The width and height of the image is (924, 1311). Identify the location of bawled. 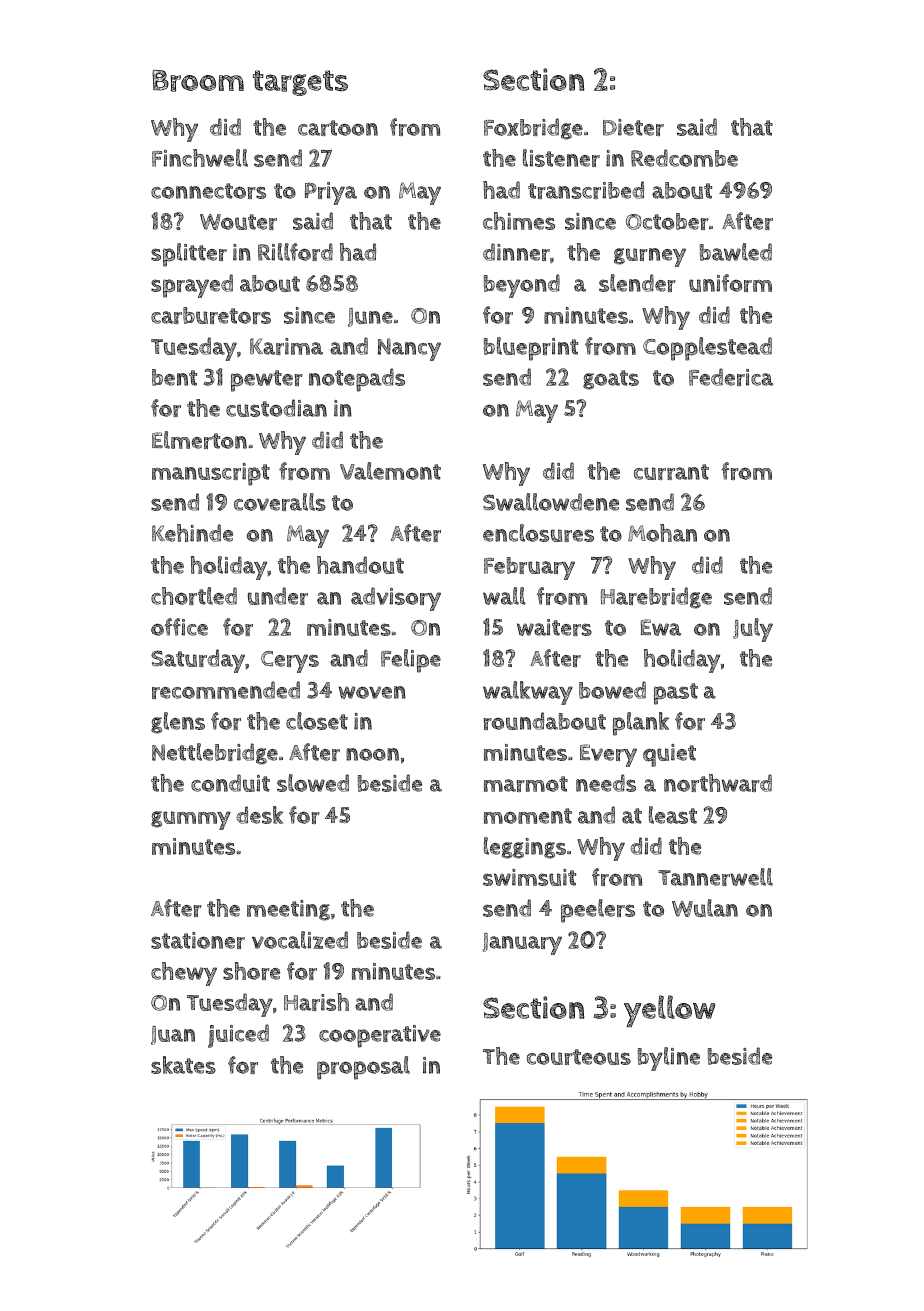
(736, 252).
